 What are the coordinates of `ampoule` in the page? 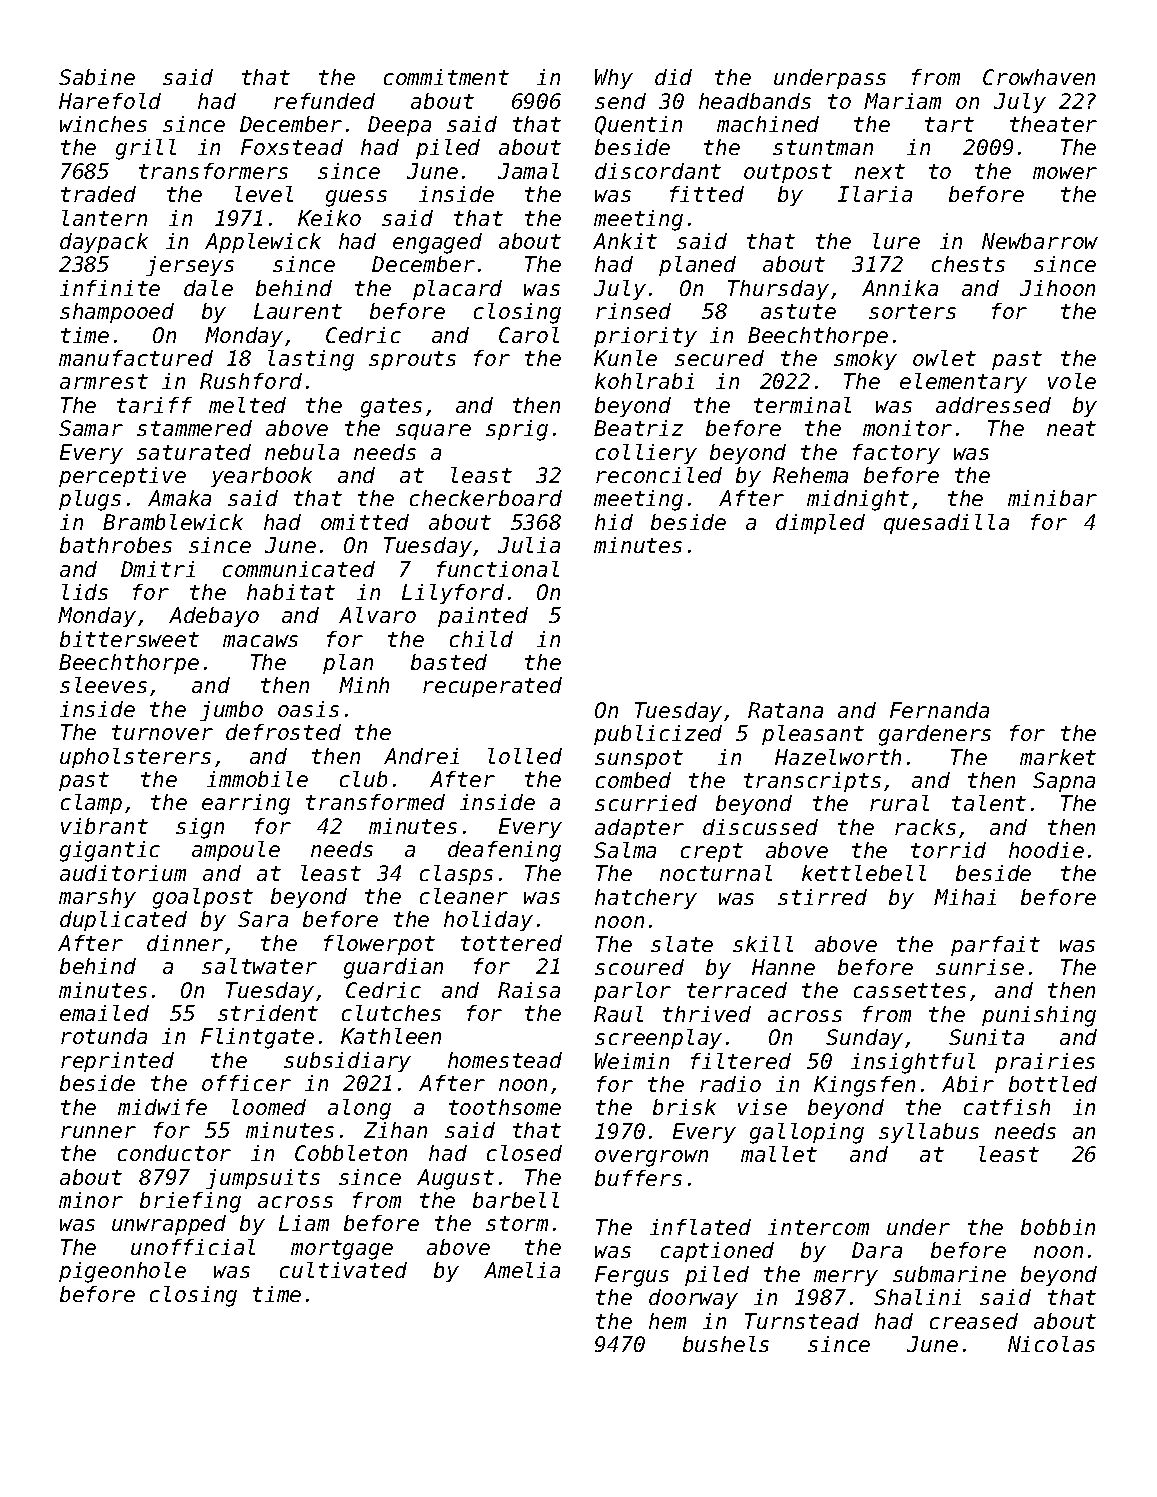 It's located at (236, 851).
